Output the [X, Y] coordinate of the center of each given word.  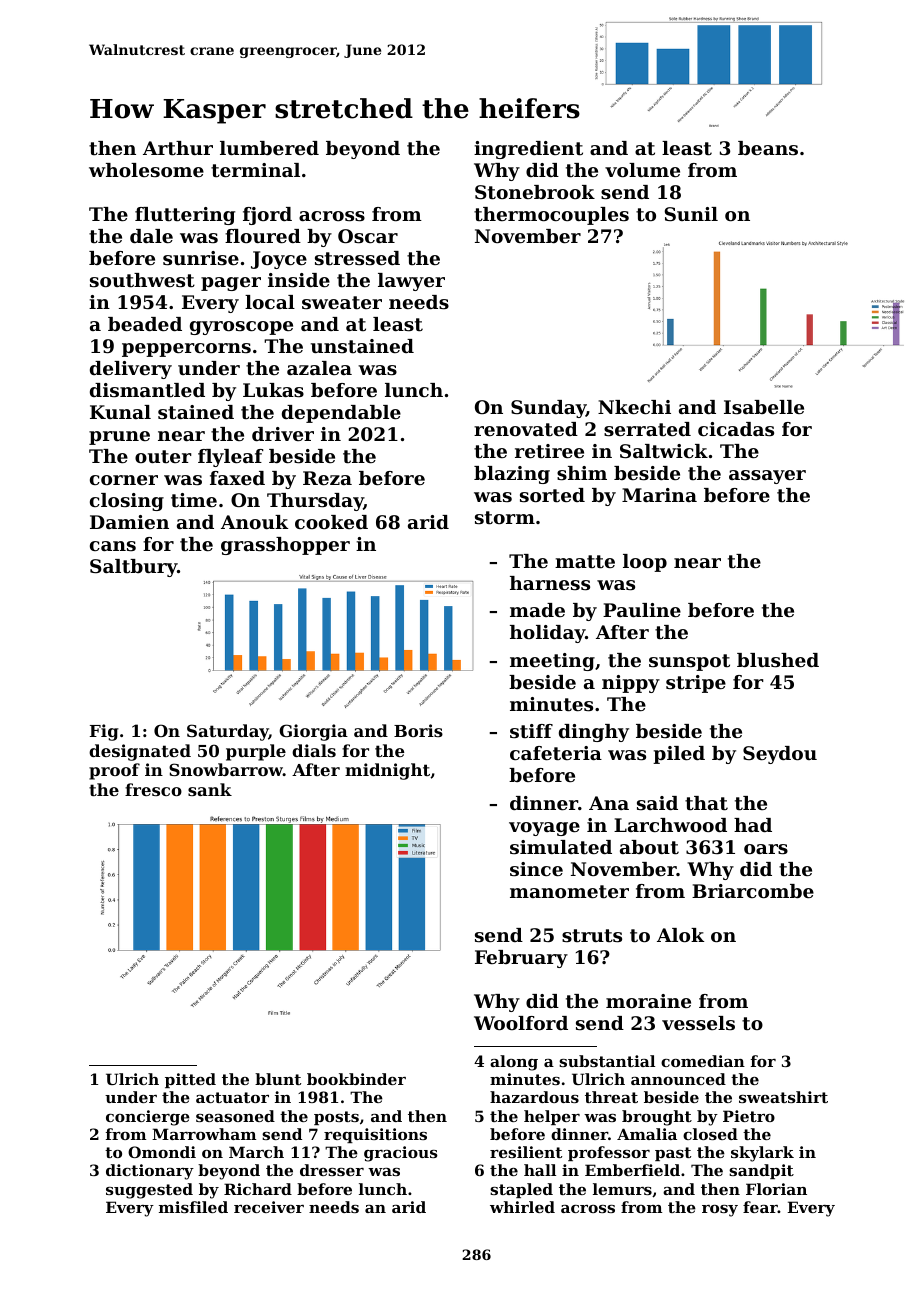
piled [679, 755]
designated [140, 752]
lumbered [269, 148]
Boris [418, 730]
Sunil [691, 214]
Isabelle [764, 407]
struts [592, 936]
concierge [148, 1118]
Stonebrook [535, 192]
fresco [153, 789]
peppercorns [186, 350]
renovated [526, 429]
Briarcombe [753, 891]
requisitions [375, 1135]
